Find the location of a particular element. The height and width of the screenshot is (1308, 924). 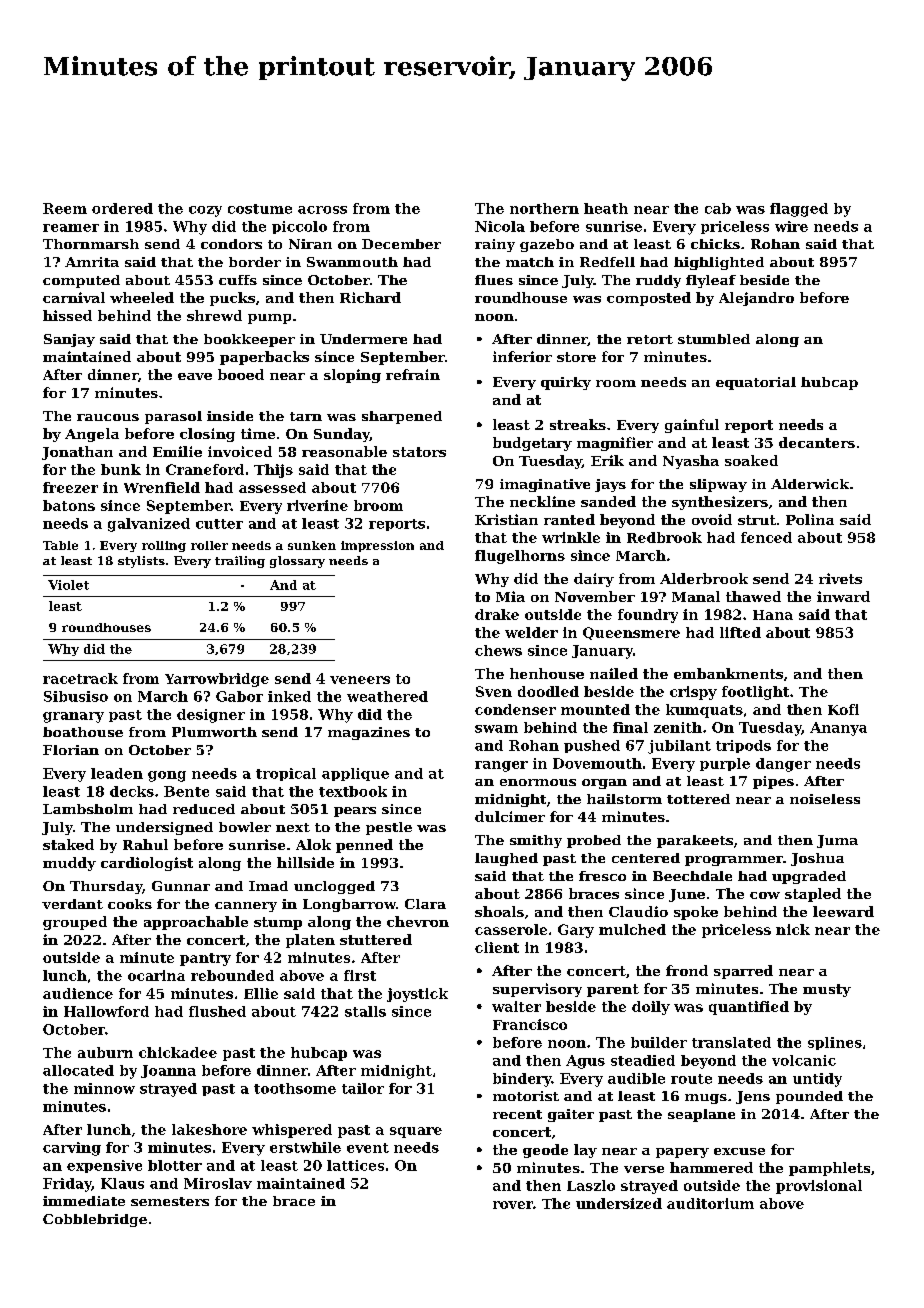

Juma is located at coordinates (837, 841).
